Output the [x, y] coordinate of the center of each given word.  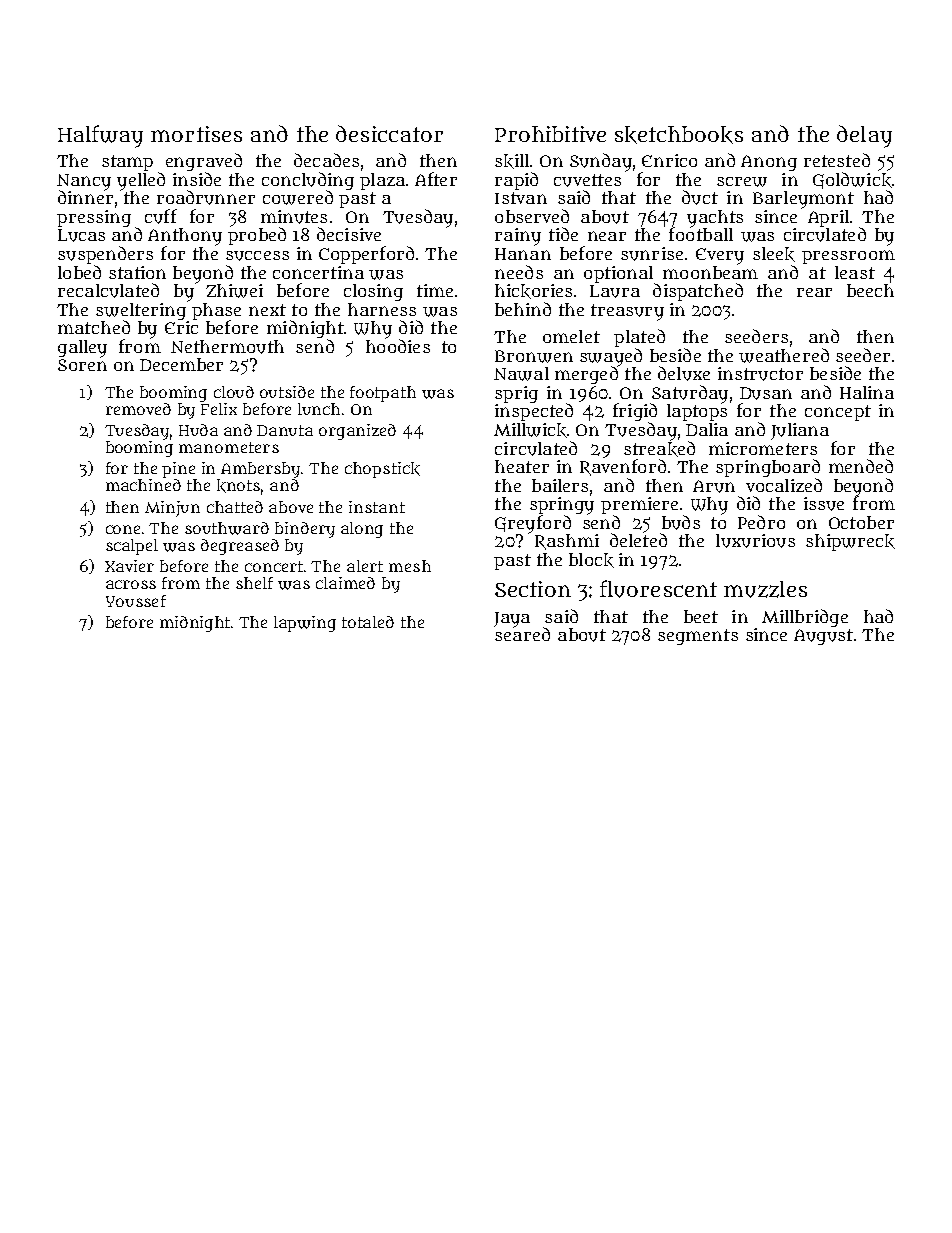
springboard [768, 468]
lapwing [305, 624]
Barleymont [803, 200]
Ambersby [261, 470]
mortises [196, 134]
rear [814, 292]
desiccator [389, 133]
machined [143, 485]
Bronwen [534, 356]
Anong [769, 163]
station [137, 272]
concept [838, 413]
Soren [82, 365]
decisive [349, 234]
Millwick [530, 430]
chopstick [382, 470]
